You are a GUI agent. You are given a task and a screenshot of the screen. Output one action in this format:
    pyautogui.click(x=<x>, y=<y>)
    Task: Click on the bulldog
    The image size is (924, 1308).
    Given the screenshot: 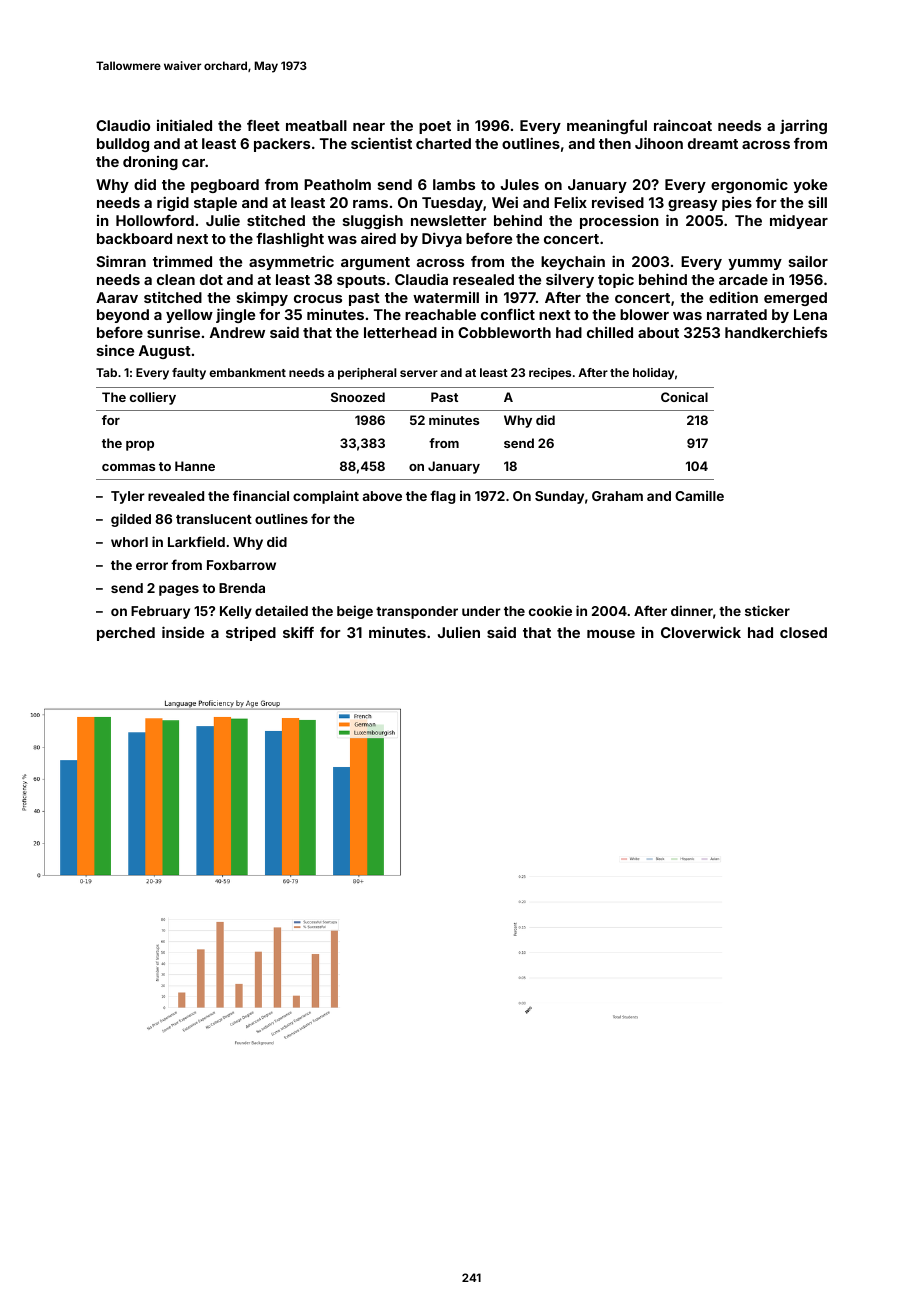 What is the action you would take?
    pyautogui.click(x=123, y=145)
